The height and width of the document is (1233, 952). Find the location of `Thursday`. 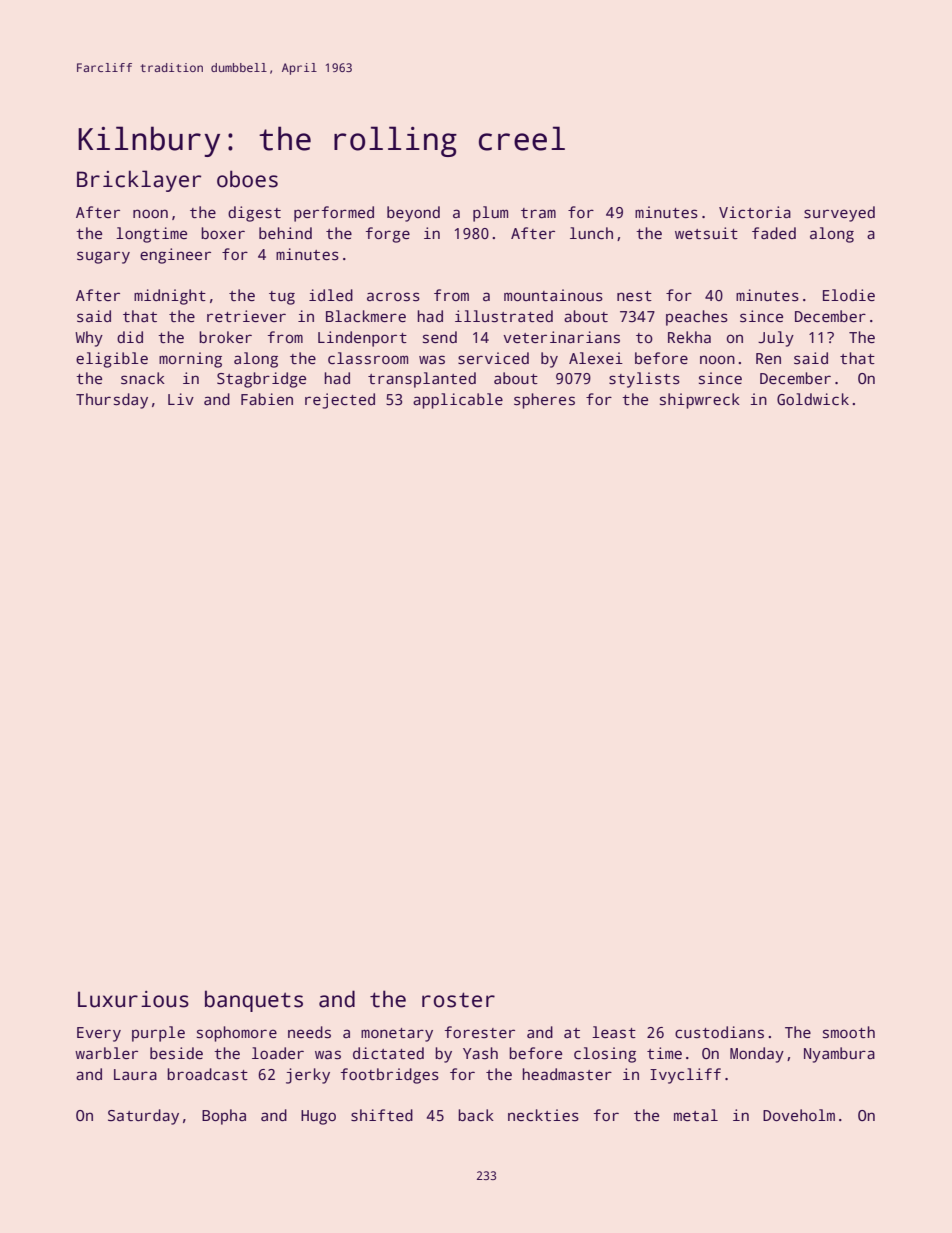

Thursday is located at coordinates (112, 401).
